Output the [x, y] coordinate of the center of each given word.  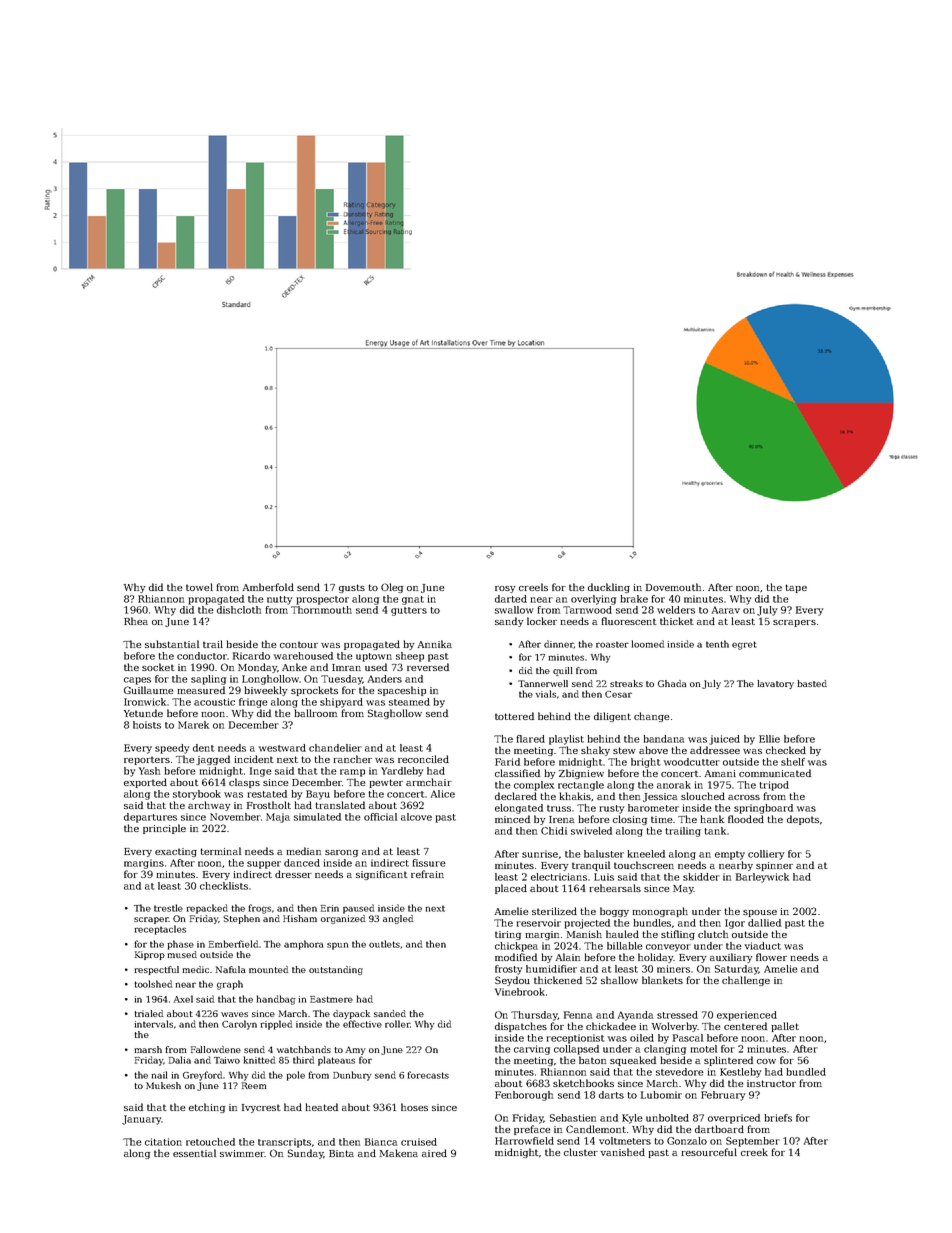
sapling [208, 680]
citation [163, 1142]
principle [164, 829]
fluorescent [629, 621]
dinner [559, 644]
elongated [519, 809]
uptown [374, 657]
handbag [276, 1000]
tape [796, 588]
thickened [558, 980]
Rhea [136, 621]
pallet [785, 1027]
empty [730, 855]
